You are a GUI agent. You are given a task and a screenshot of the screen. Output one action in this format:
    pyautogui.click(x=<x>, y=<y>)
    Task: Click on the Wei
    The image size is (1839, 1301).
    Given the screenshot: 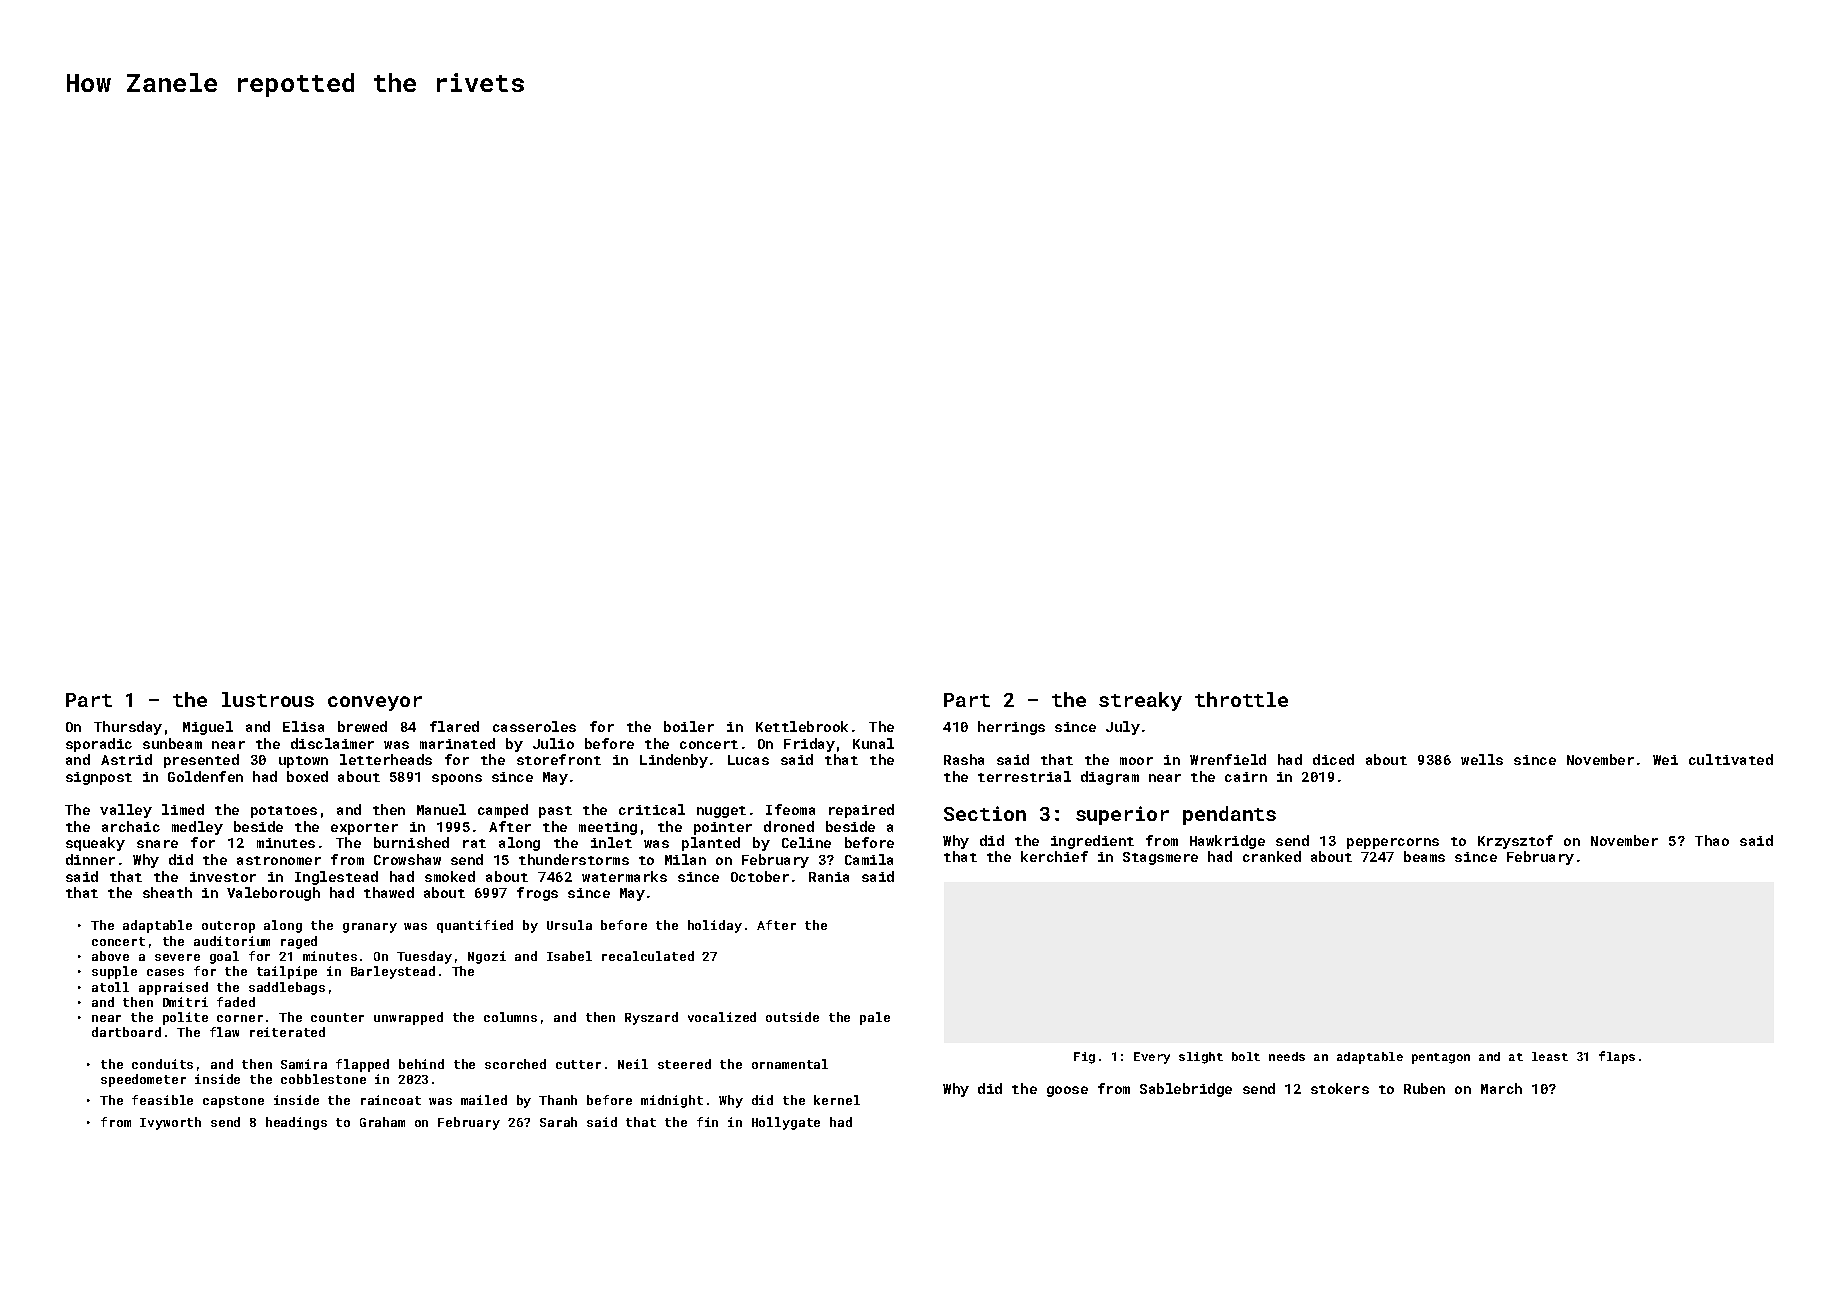 What is the action you would take?
    pyautogui.click(x=1665, y=760)
